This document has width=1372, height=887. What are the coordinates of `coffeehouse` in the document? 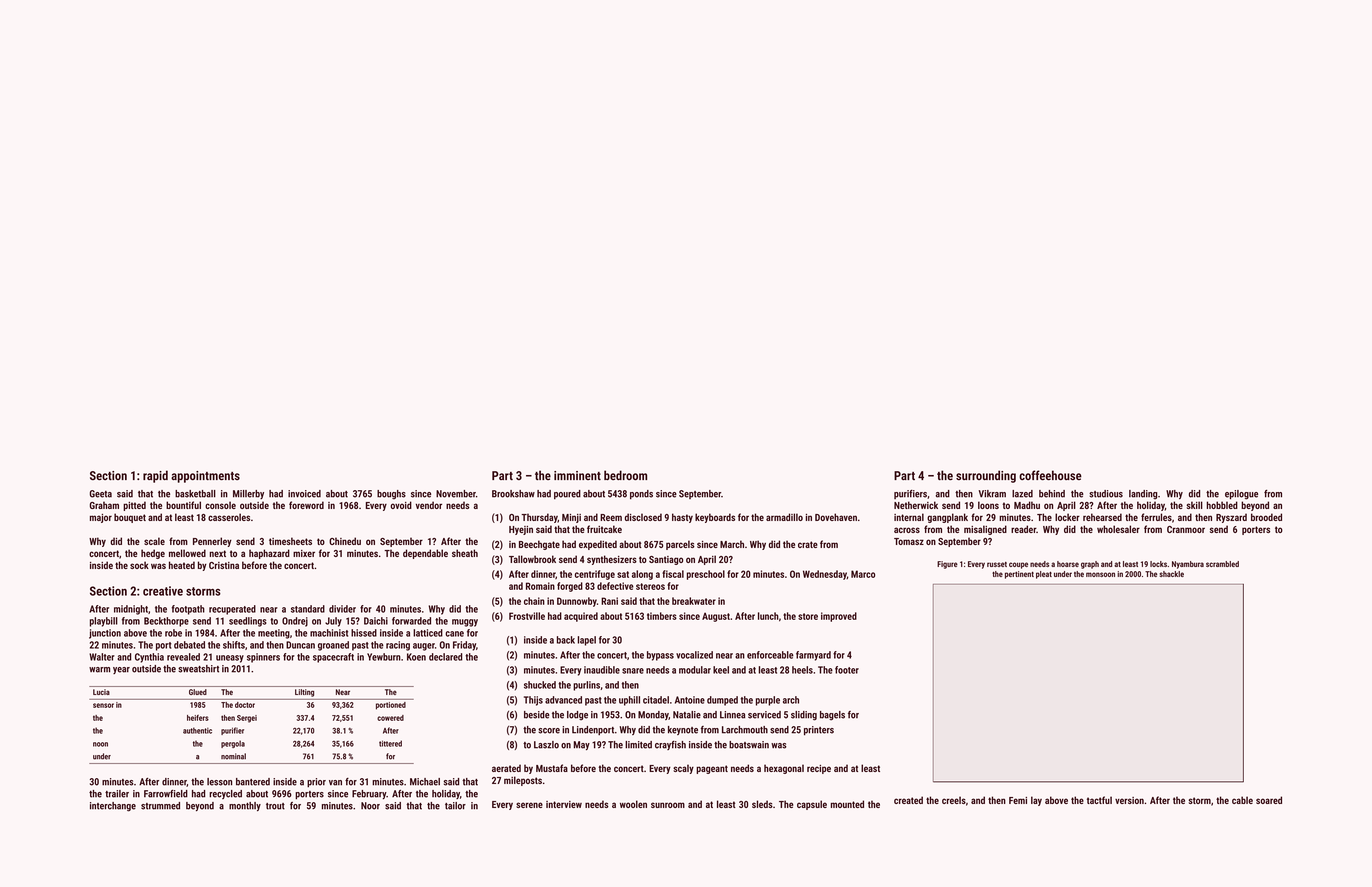 It's located at (1050, 475).
